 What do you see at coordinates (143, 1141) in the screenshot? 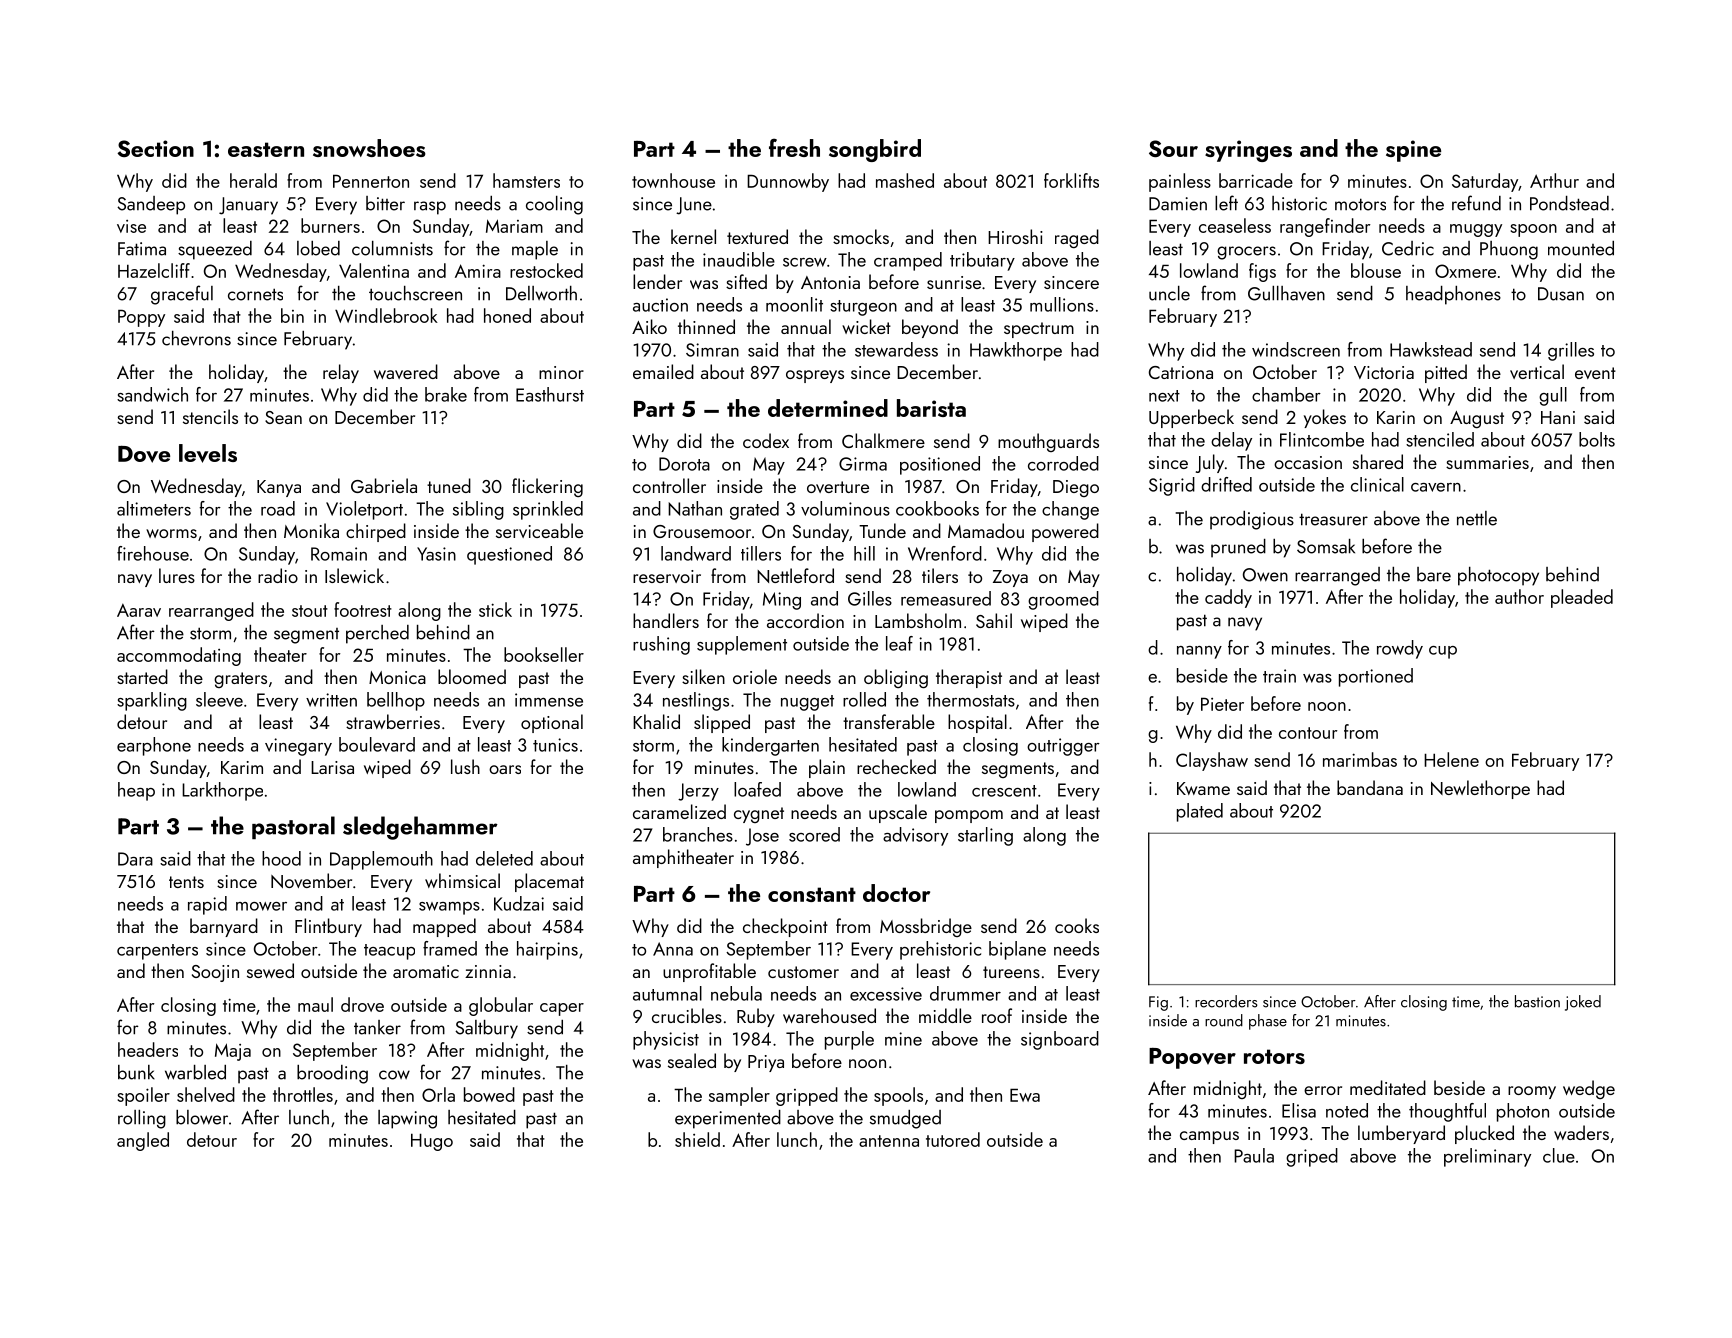
I see `angled` at bounding box center [143, 1141].
